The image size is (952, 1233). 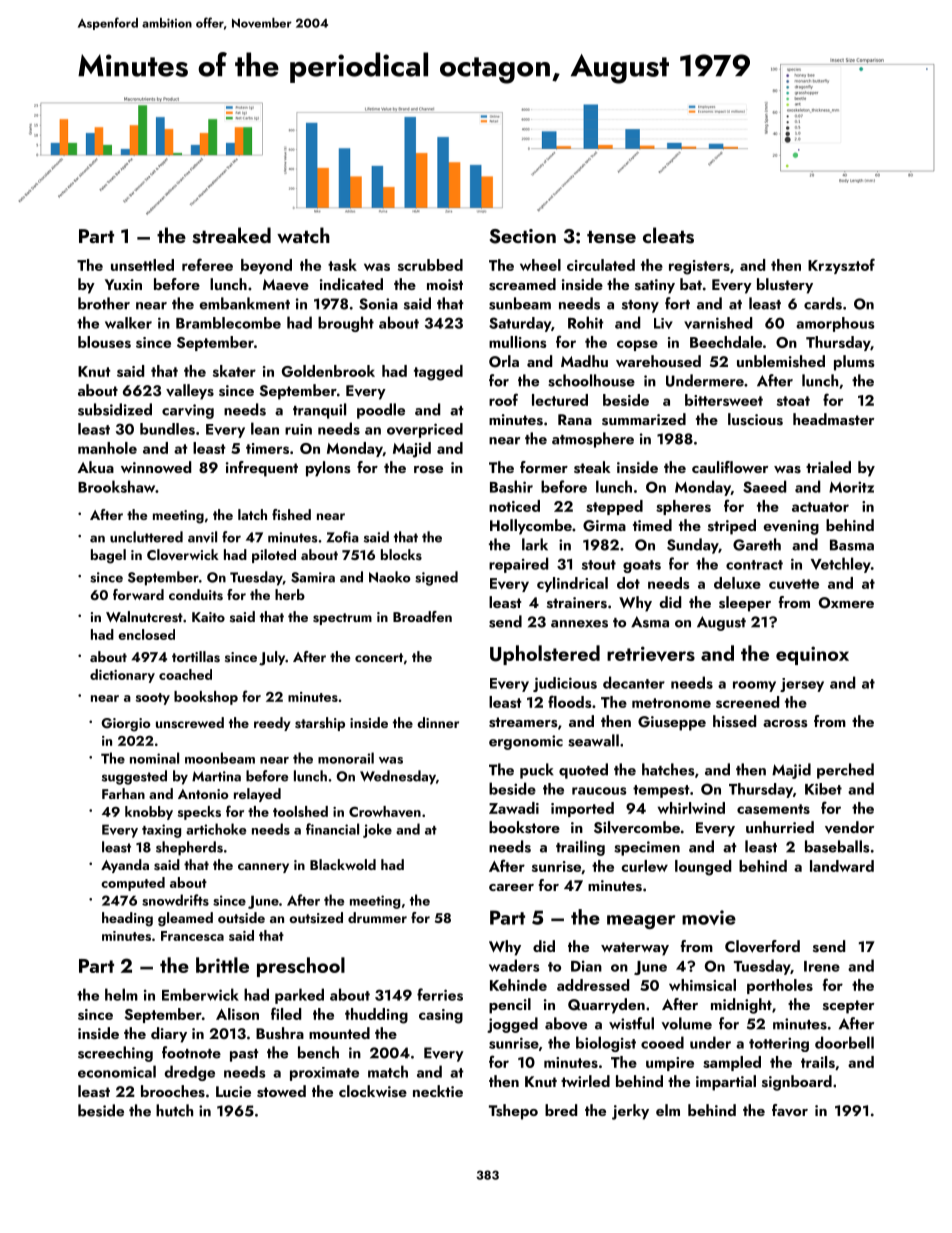 I want to click on Moritz, so click(x=851, y=487).
